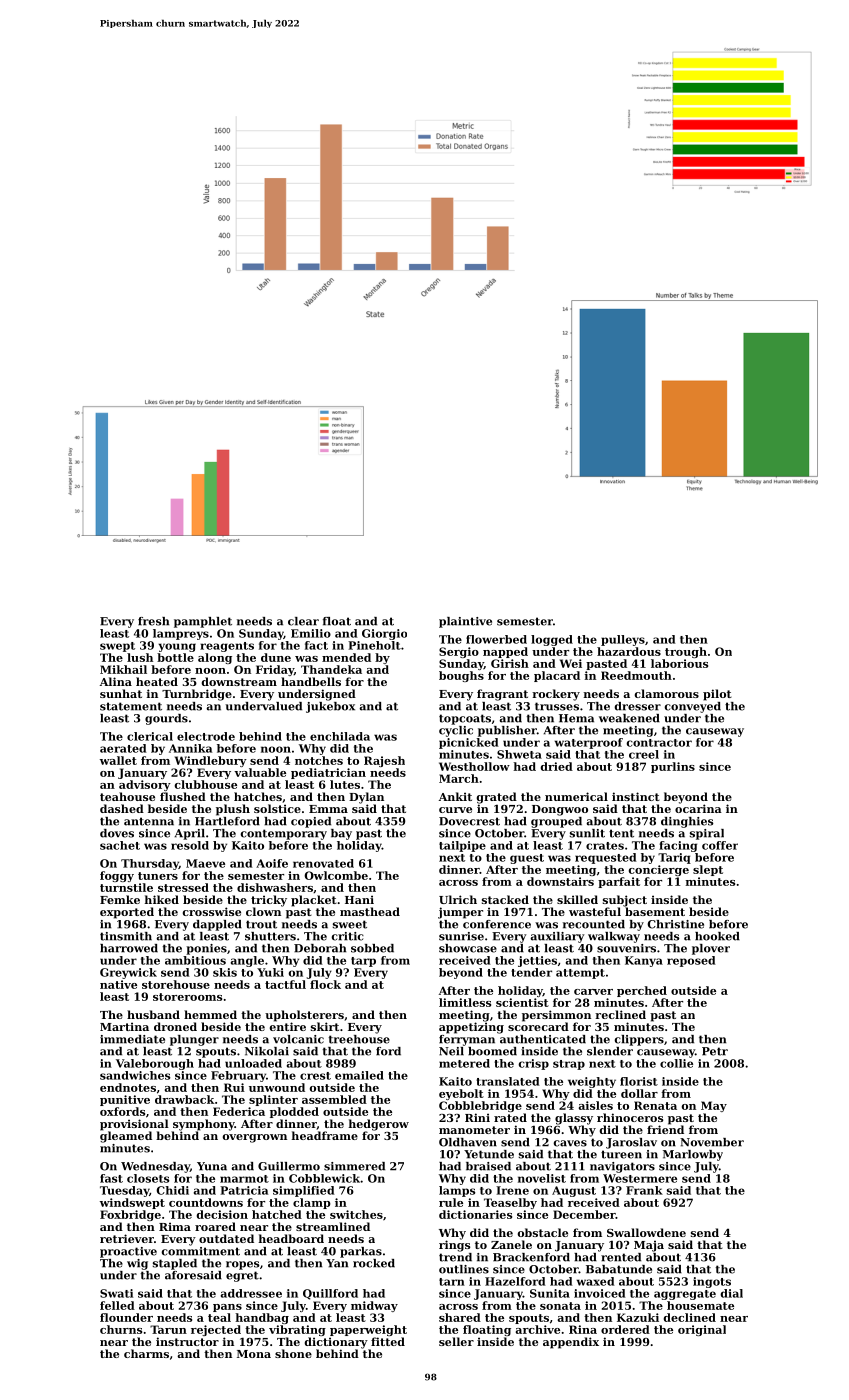 The width and height of the page is (849, 1400). I want to click on Dongwoo, so click(560, 810).
